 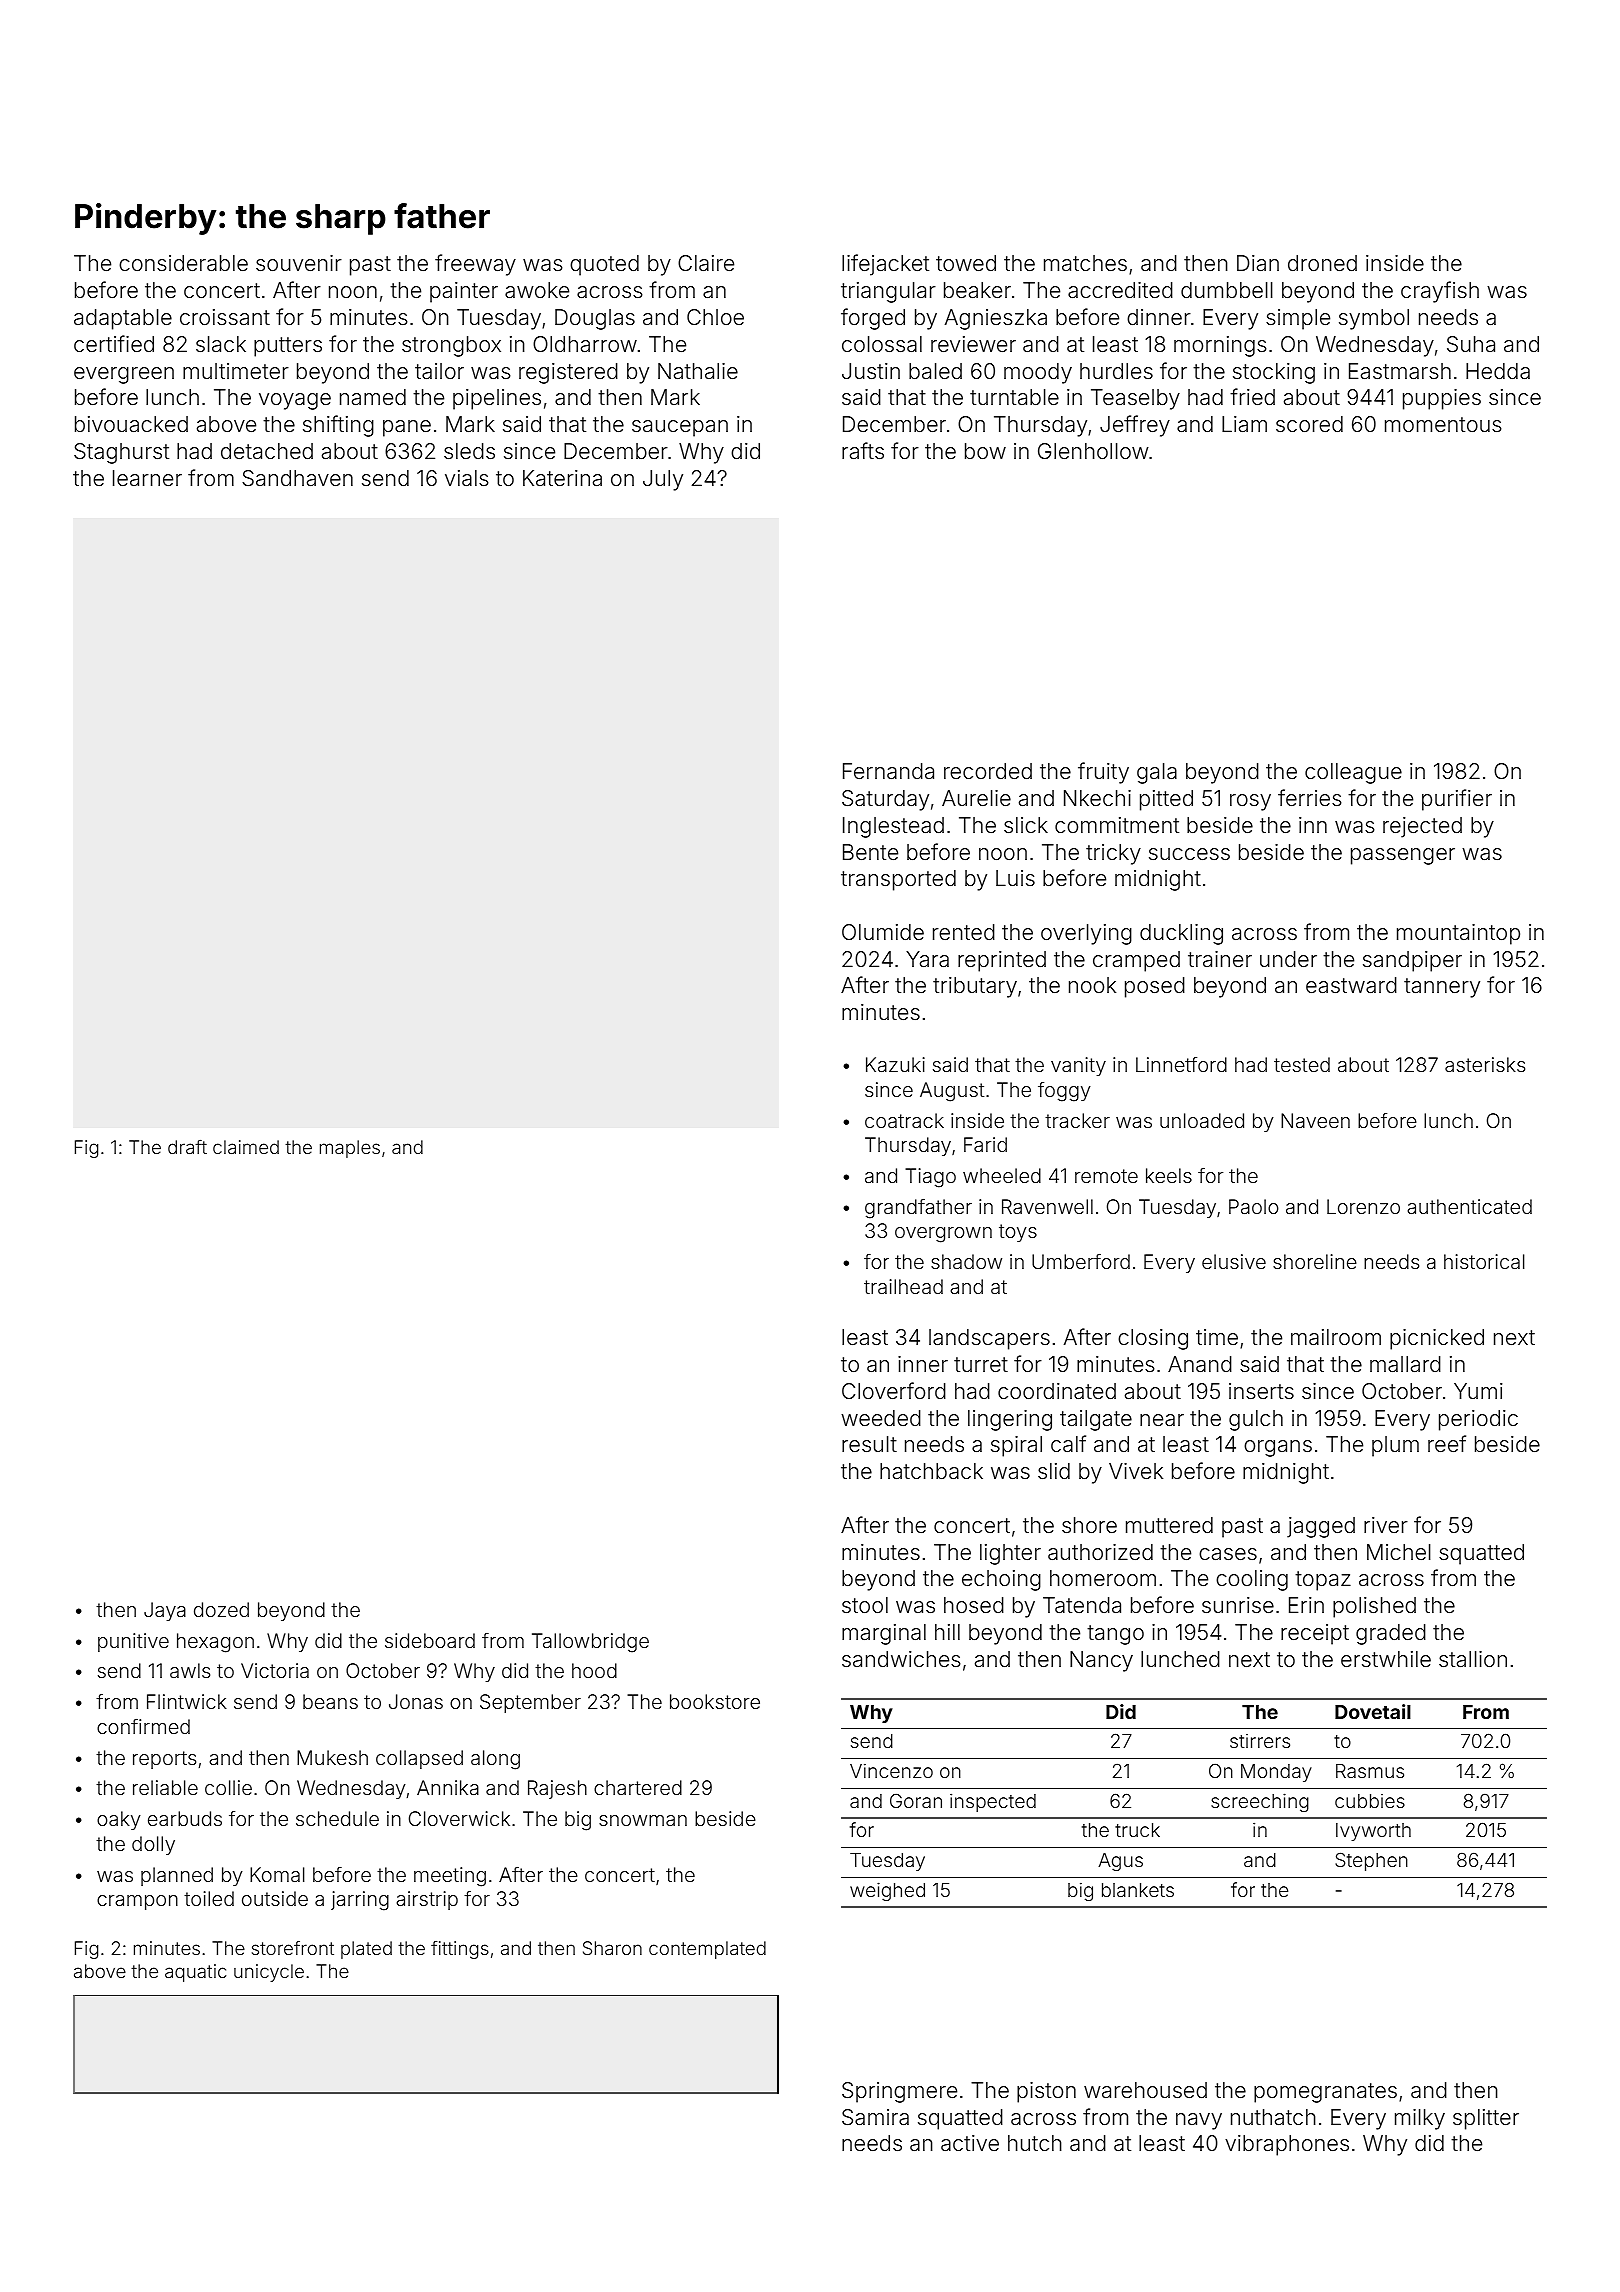 What do you see at coordinates (123, 319) in the page?
I see `adaptable` at bounding box center [123, 319].
